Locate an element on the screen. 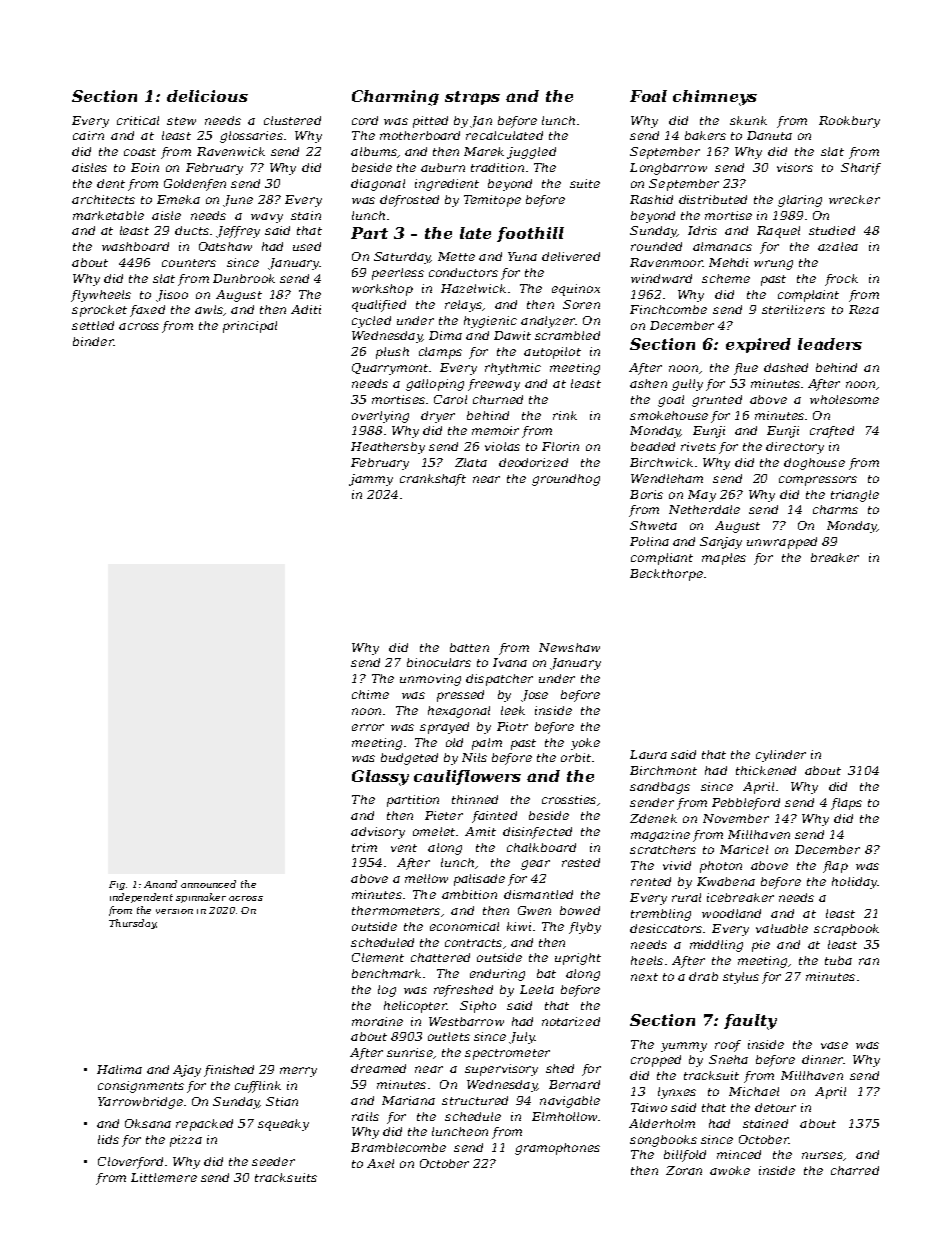 The width and height of the screenshot is (952, 1233). chimneys is located at coordinates (715, 98).
